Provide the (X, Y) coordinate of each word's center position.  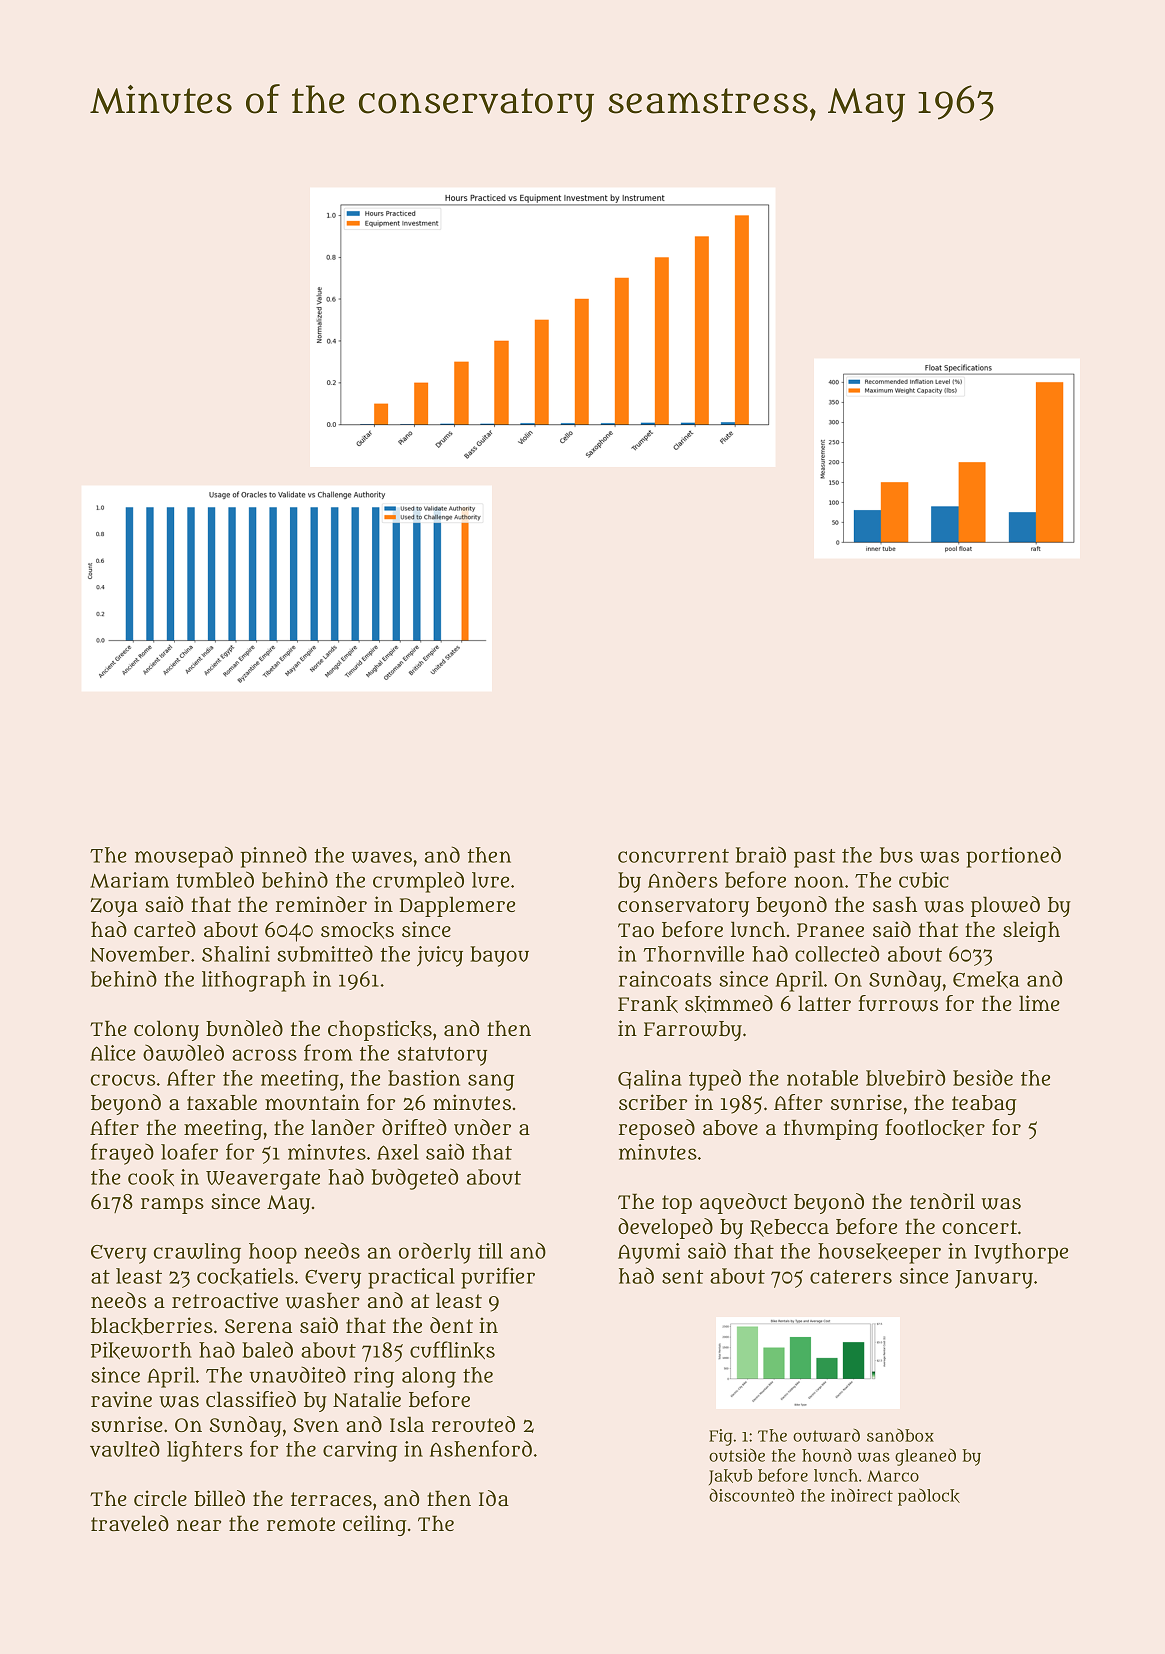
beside (983, 1077)
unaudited (298, 1375)
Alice (113, 1053)
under (482, 1127)
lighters (205, 1451)
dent (451, 1325)
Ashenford (481, 1448)
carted (165, 929)
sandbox (900, 1435)
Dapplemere (457, 906)
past (815, 858)
